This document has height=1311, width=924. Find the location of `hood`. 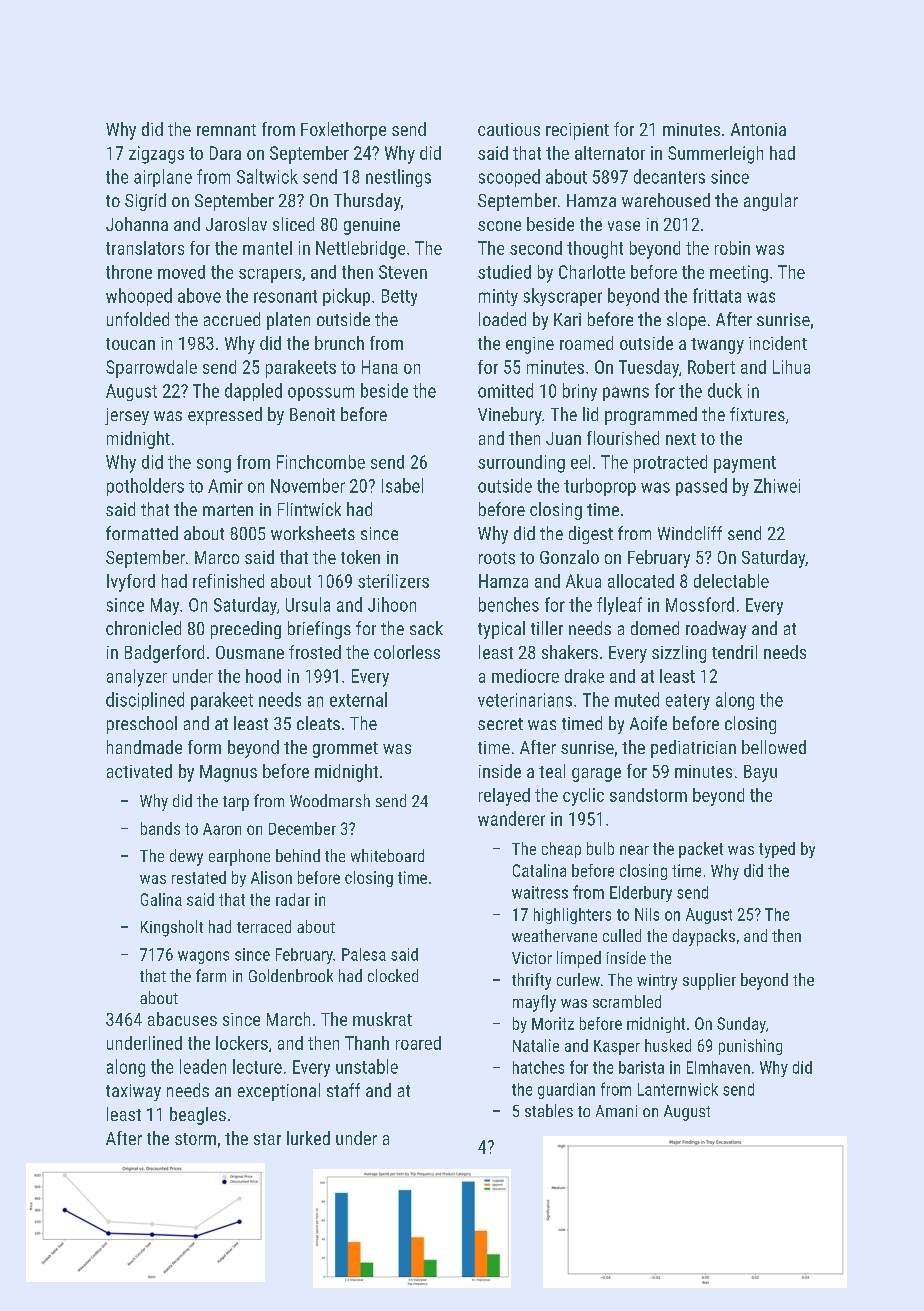

hood is located at coordinates (263, 676).
